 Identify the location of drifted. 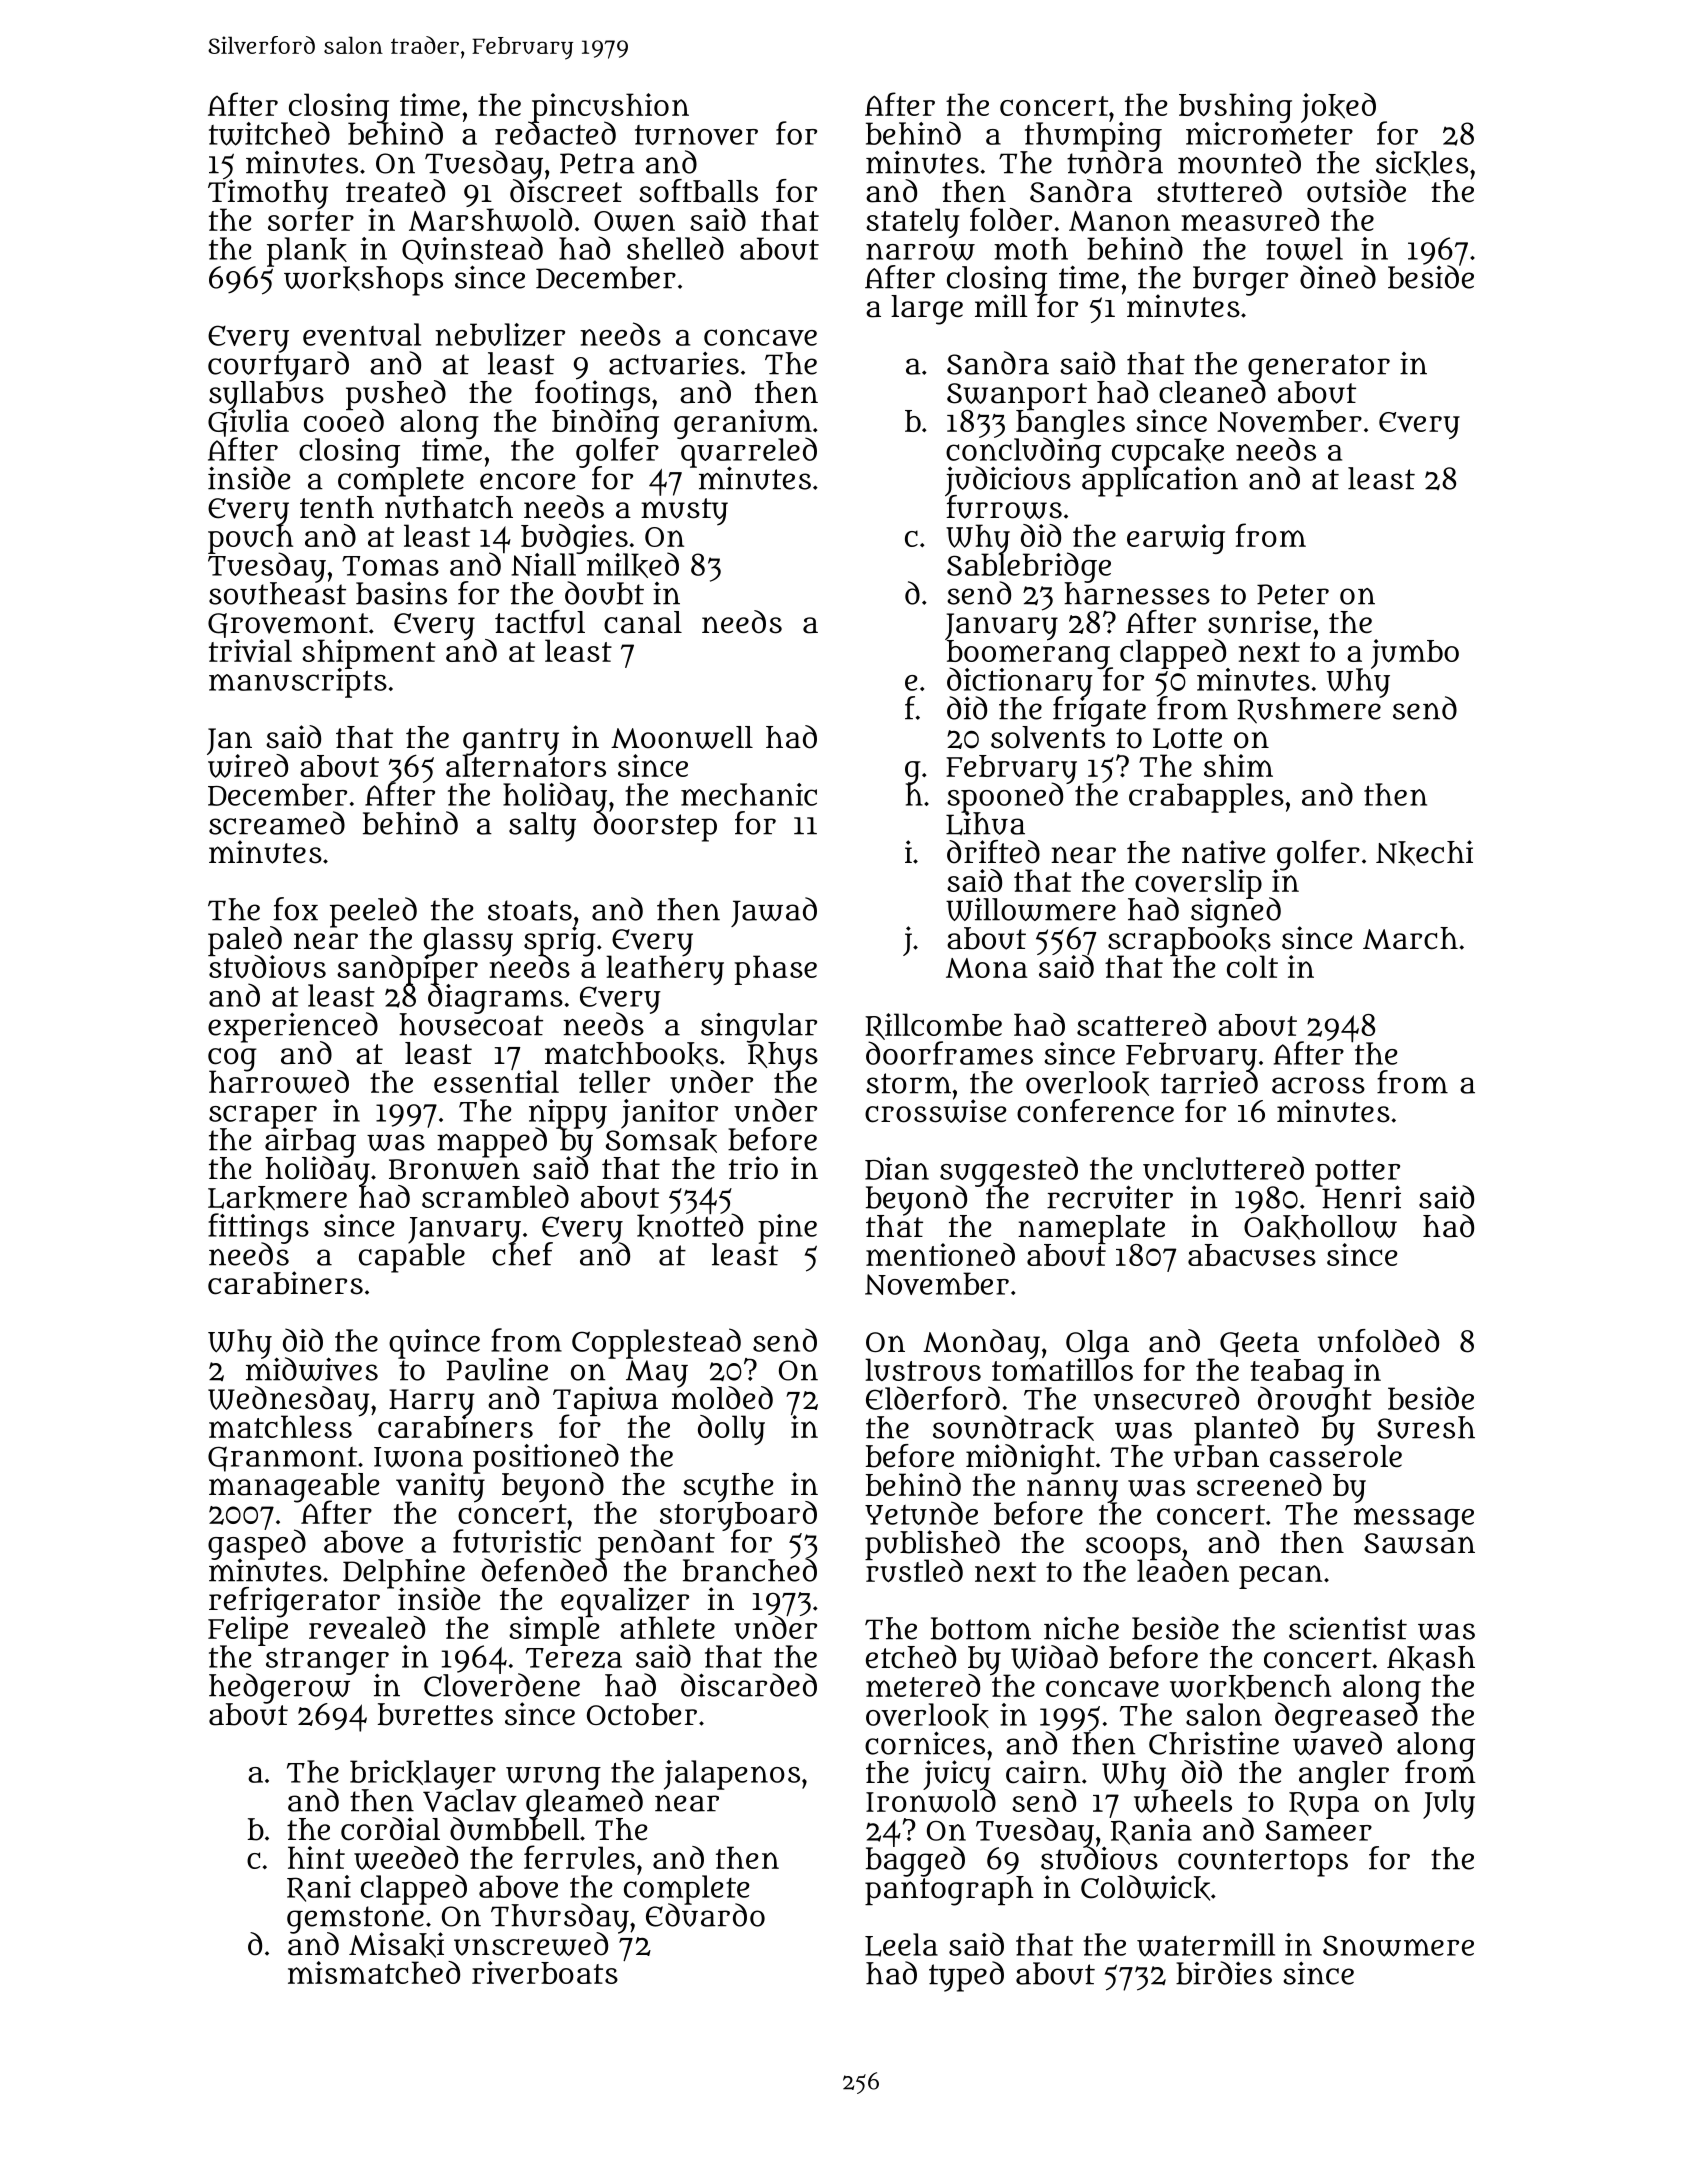
(993, 852).
